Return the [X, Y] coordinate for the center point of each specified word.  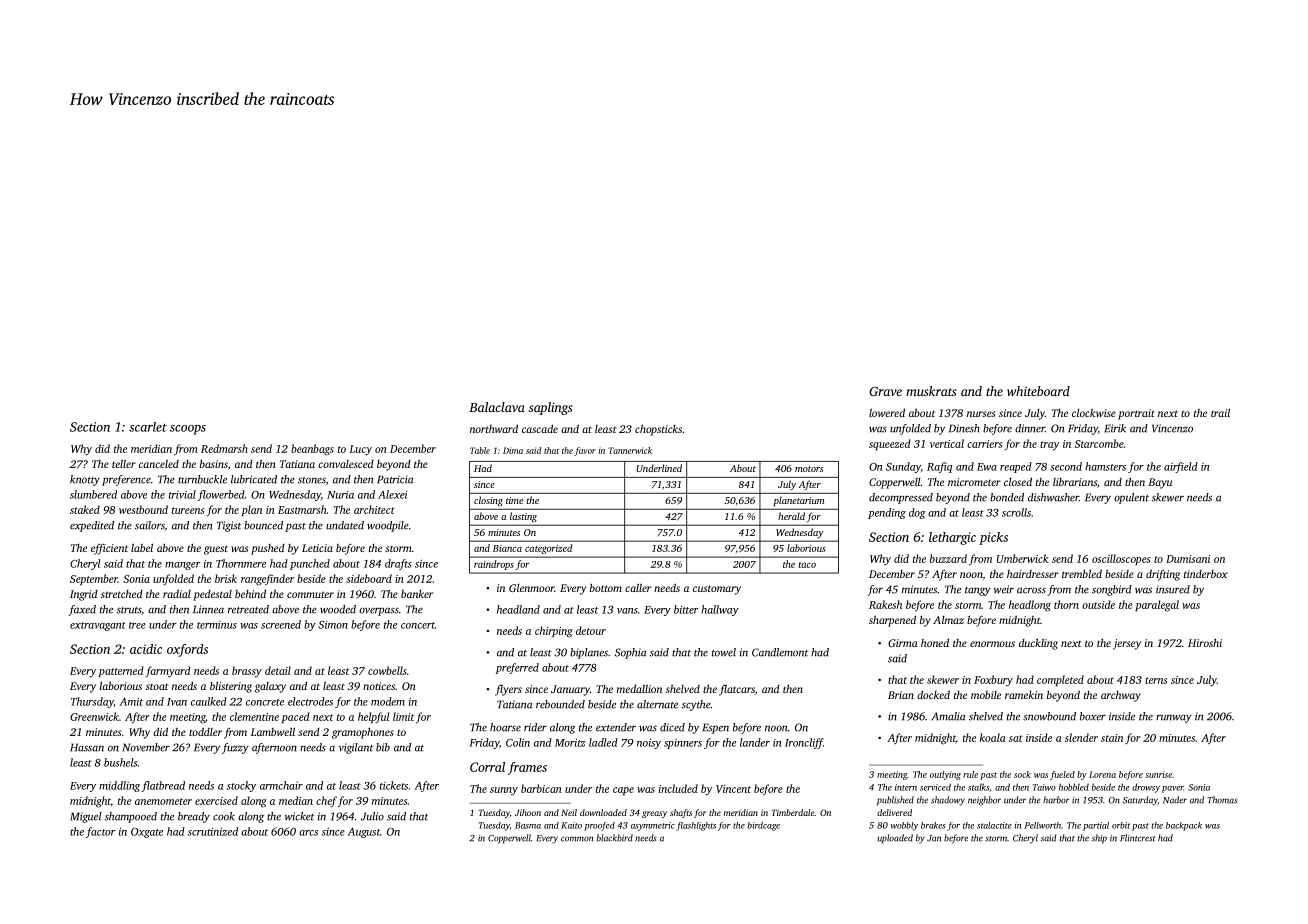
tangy [978, 591]
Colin [518, 742]
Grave [885, 391]
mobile [986, 695]
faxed [82, 610]
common [577, 839]
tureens [188, 510]
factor [101, 832]
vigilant [356, 748]
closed [1018, 482]
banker [417, 594]
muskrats [931, 391]
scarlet [148, 427]
